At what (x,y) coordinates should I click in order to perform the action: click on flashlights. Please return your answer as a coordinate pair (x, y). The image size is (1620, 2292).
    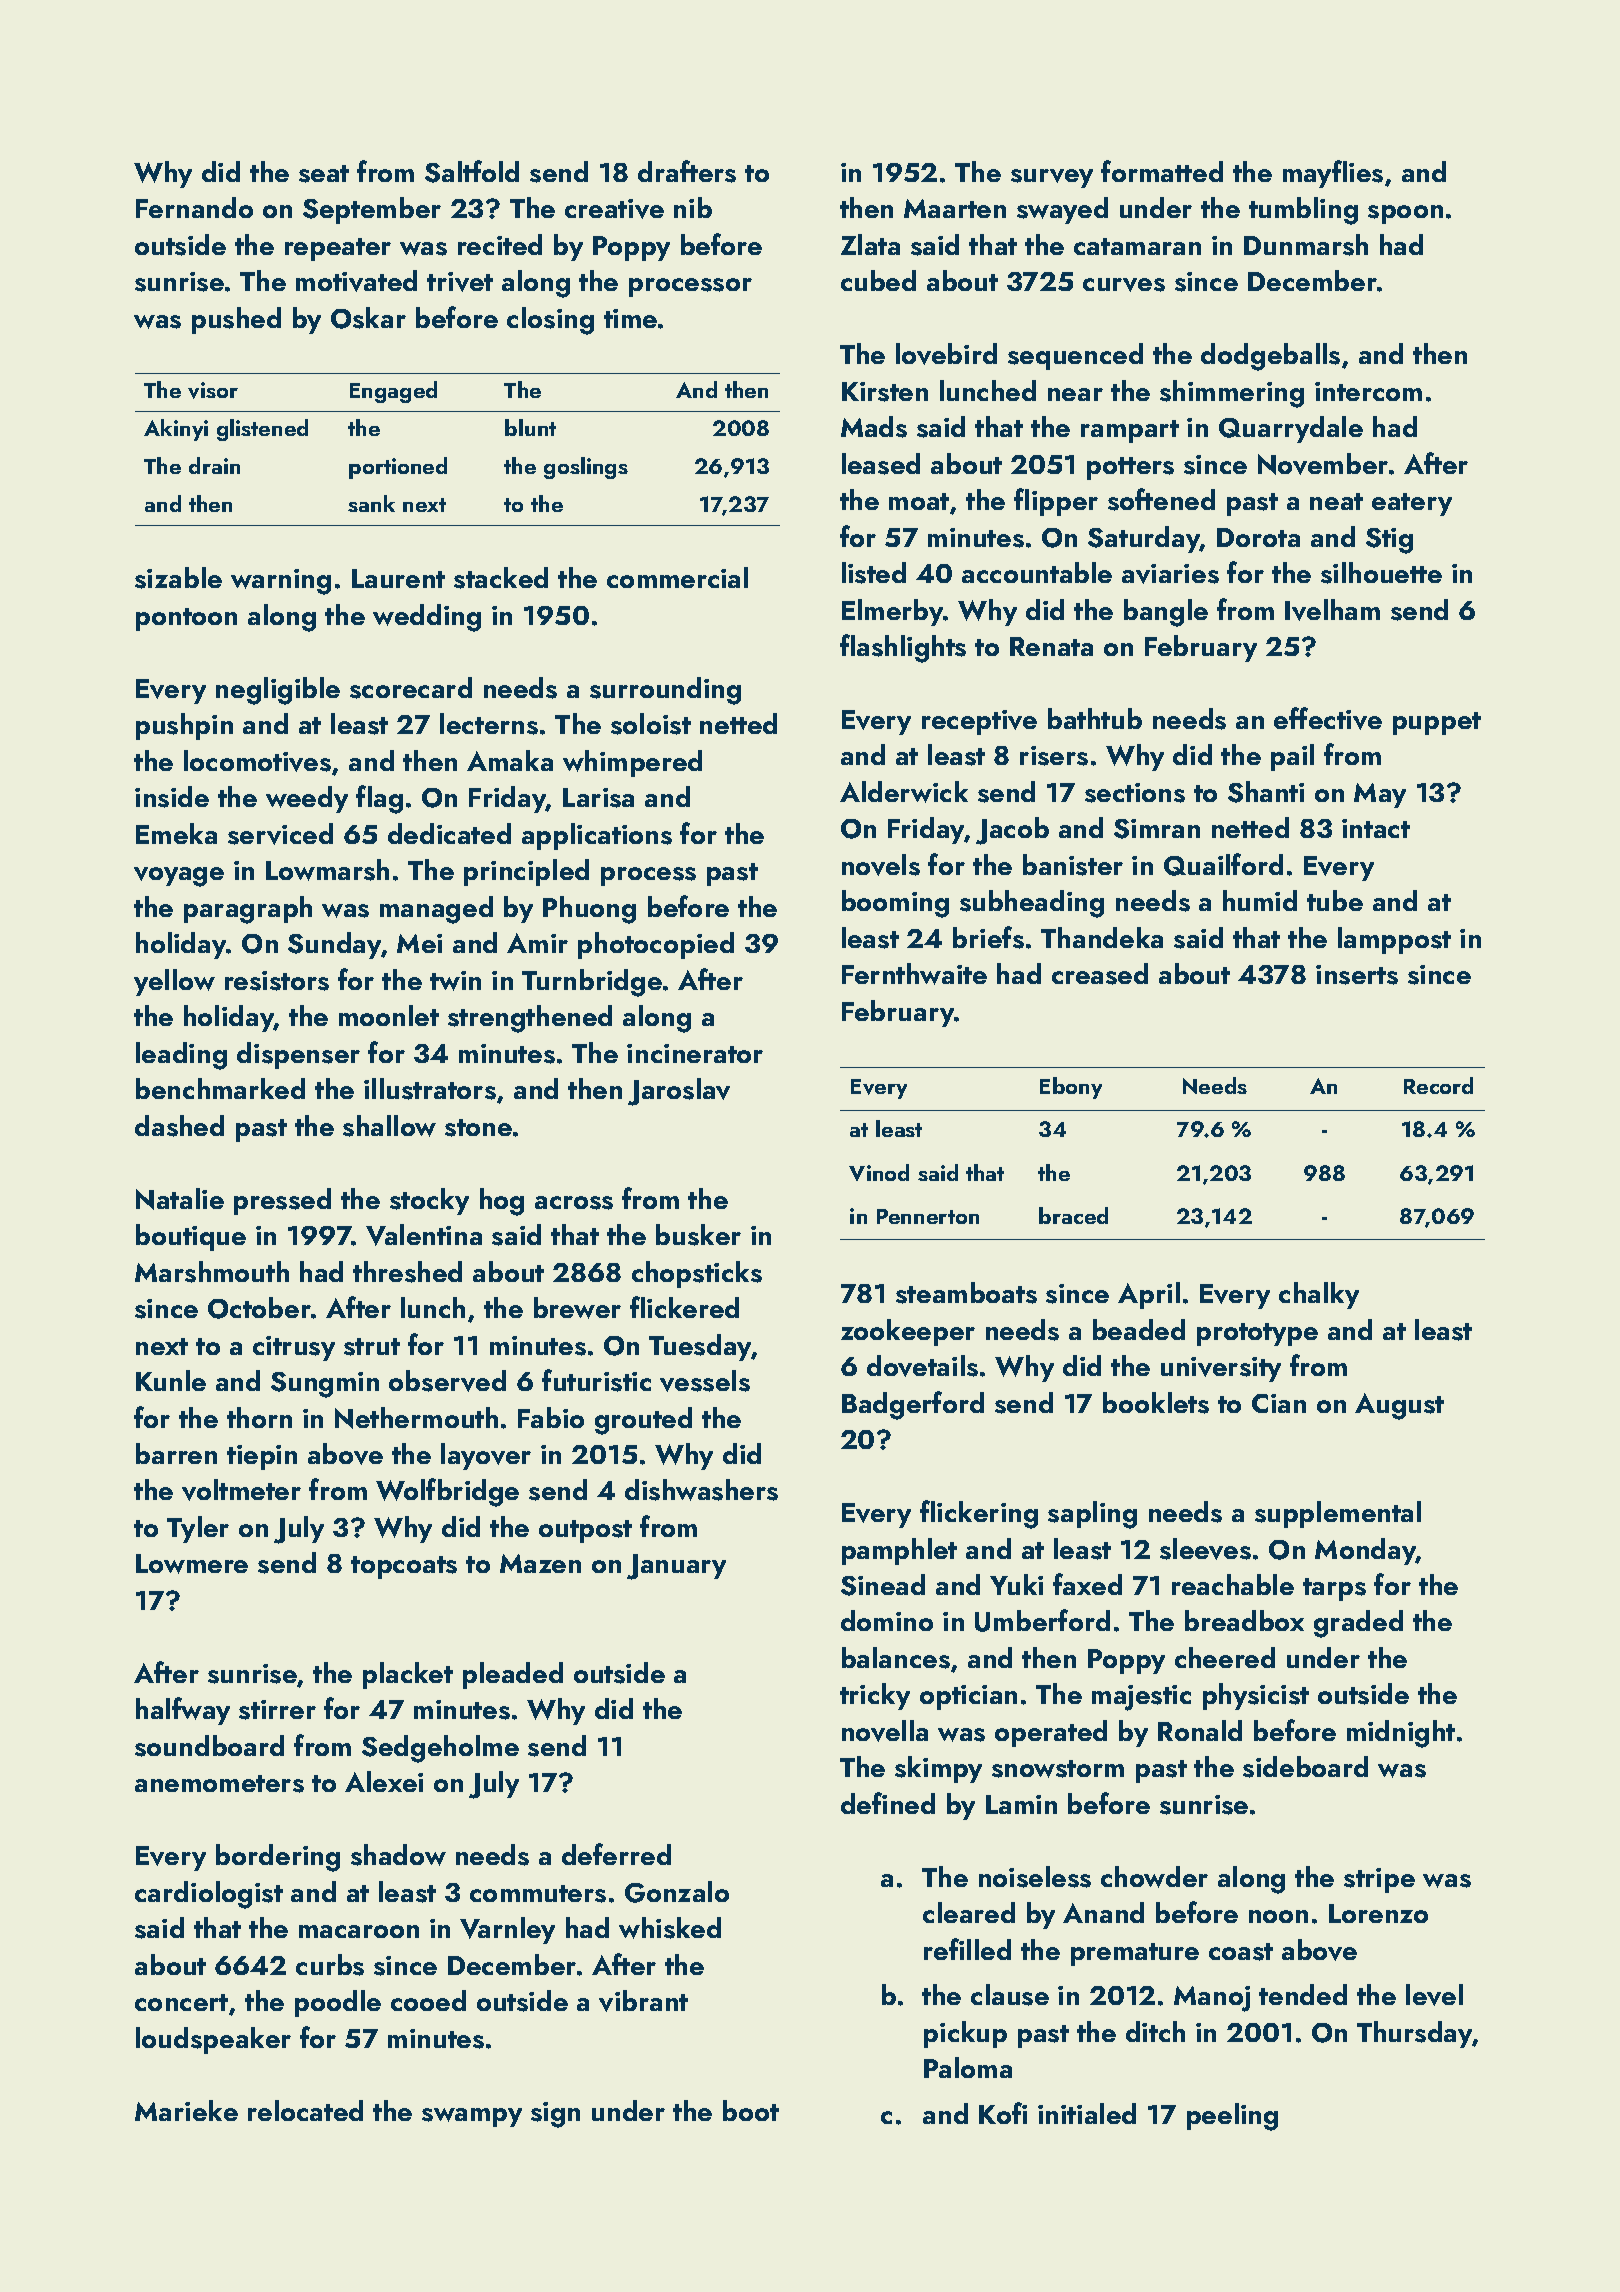
    Looking at the image, I should click on (903, 648).
